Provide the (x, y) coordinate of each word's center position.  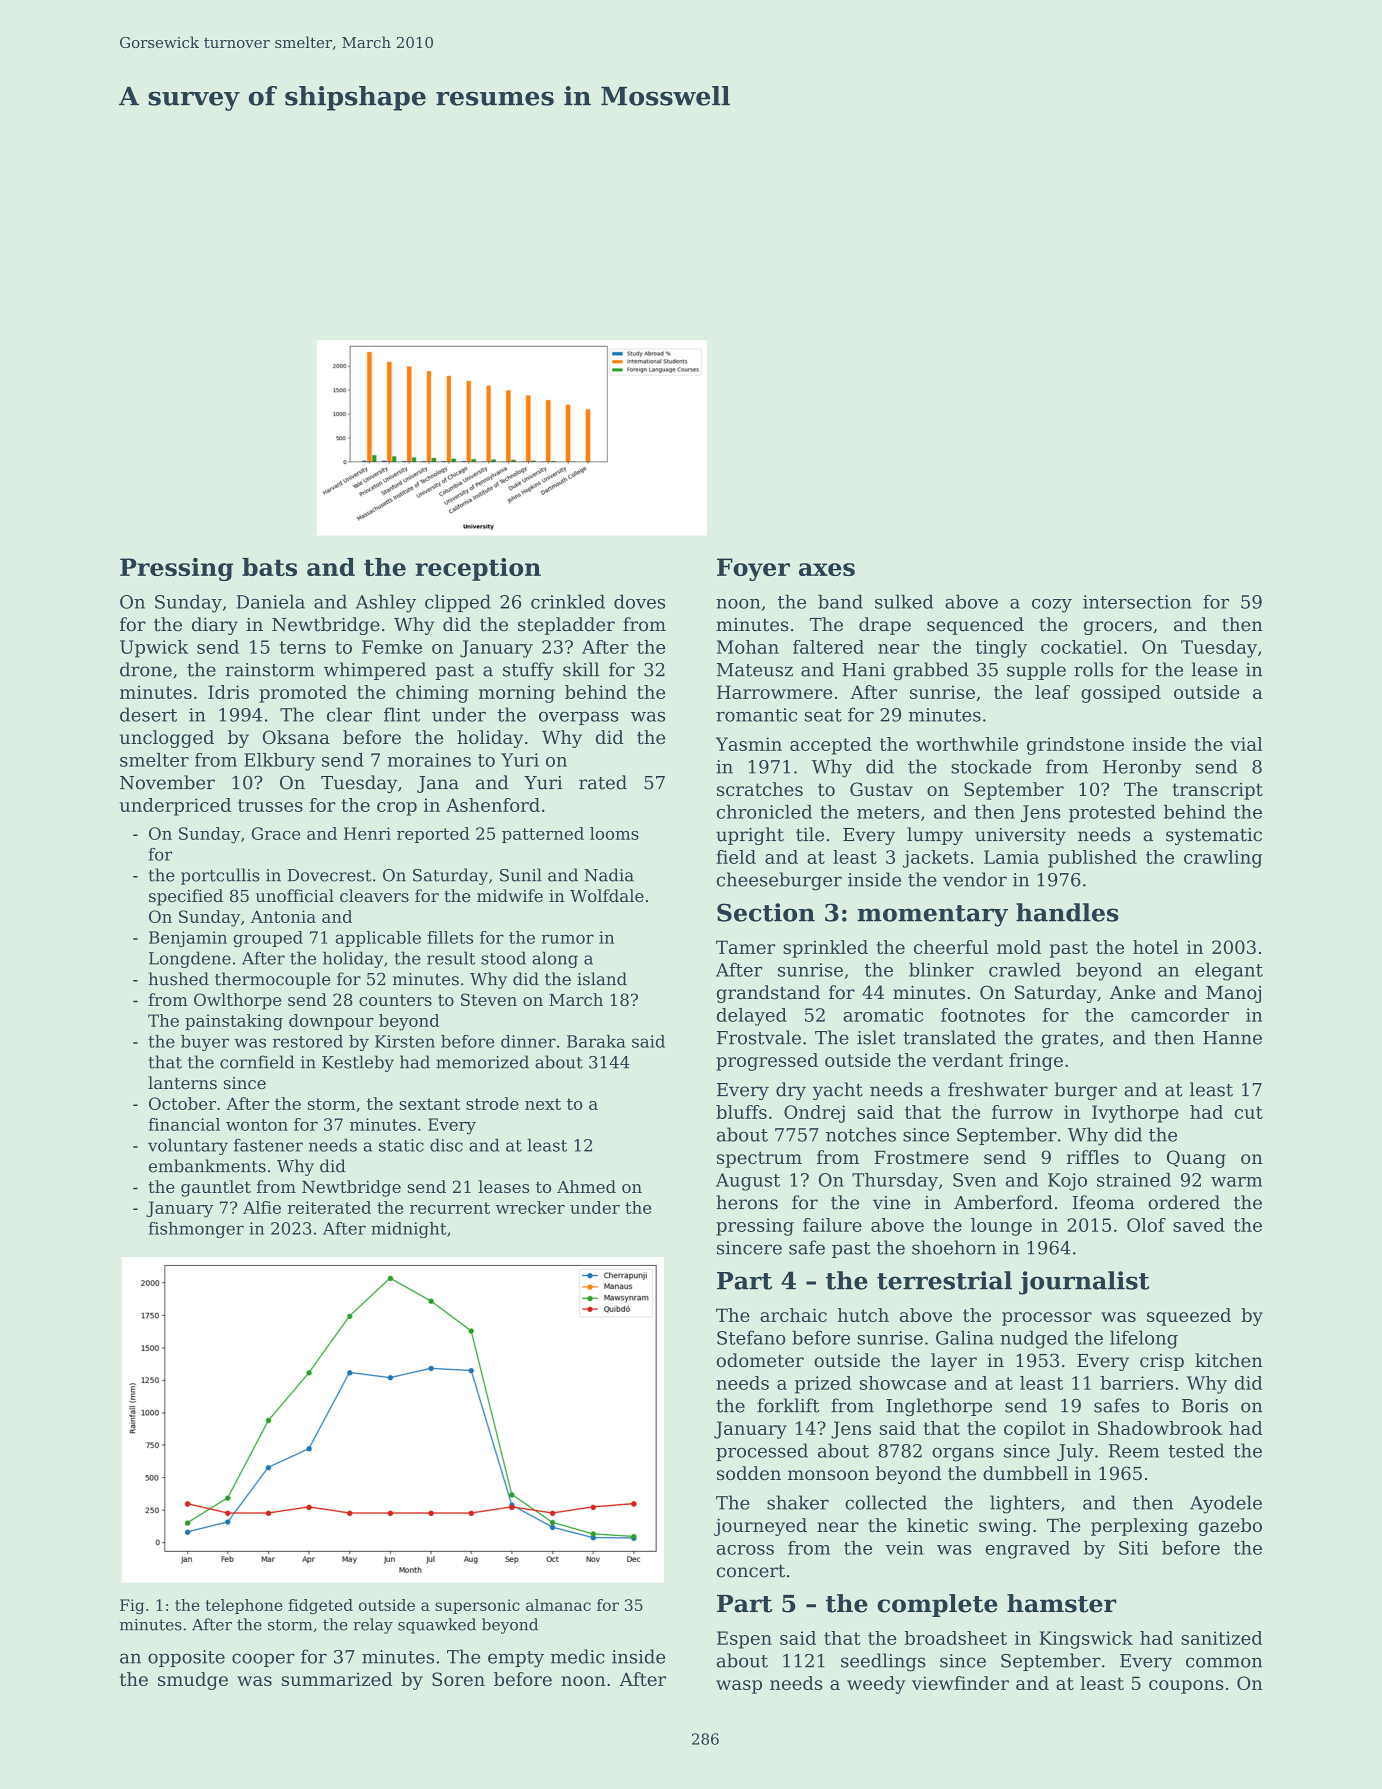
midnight (408, 1230)
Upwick (154, 649)
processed (762, 1452)
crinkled (568, 601)
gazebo (1230, 1527)
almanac (558, 1605)
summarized (337, 1679)
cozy (1052, 606)
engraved (1028, 1550)
